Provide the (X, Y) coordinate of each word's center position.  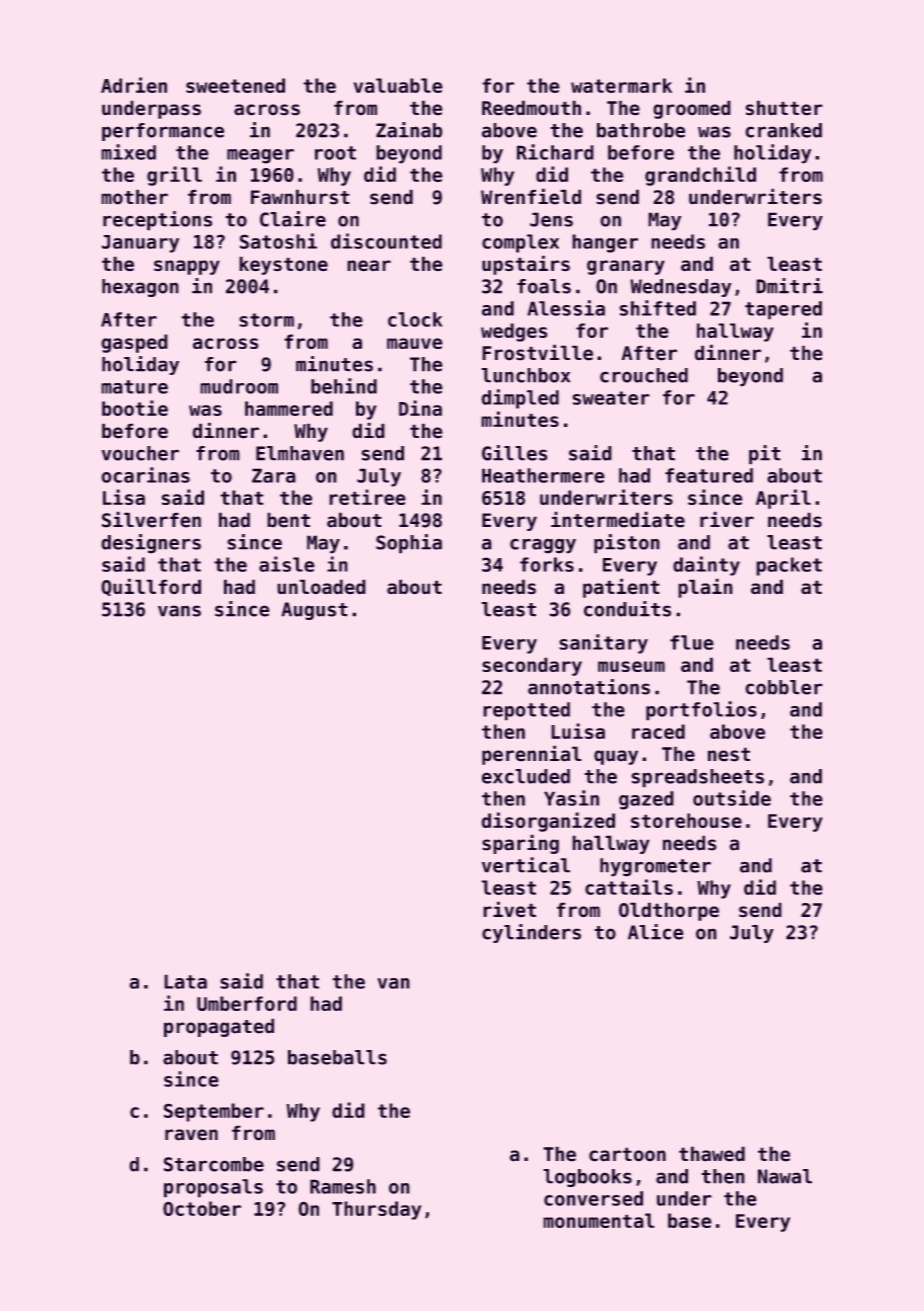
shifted (658, 308)
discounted (386, 241)
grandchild (700, 176)
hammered (289, 408)
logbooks (587, 1178)
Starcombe (214, 1164)
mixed (128, 152)
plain (705, 588)
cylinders (531, 933)
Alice (655, 932)
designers (151, 544)
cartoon (627, 1154)
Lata (185, 981)
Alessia (566, 308)
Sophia (409, 544)
